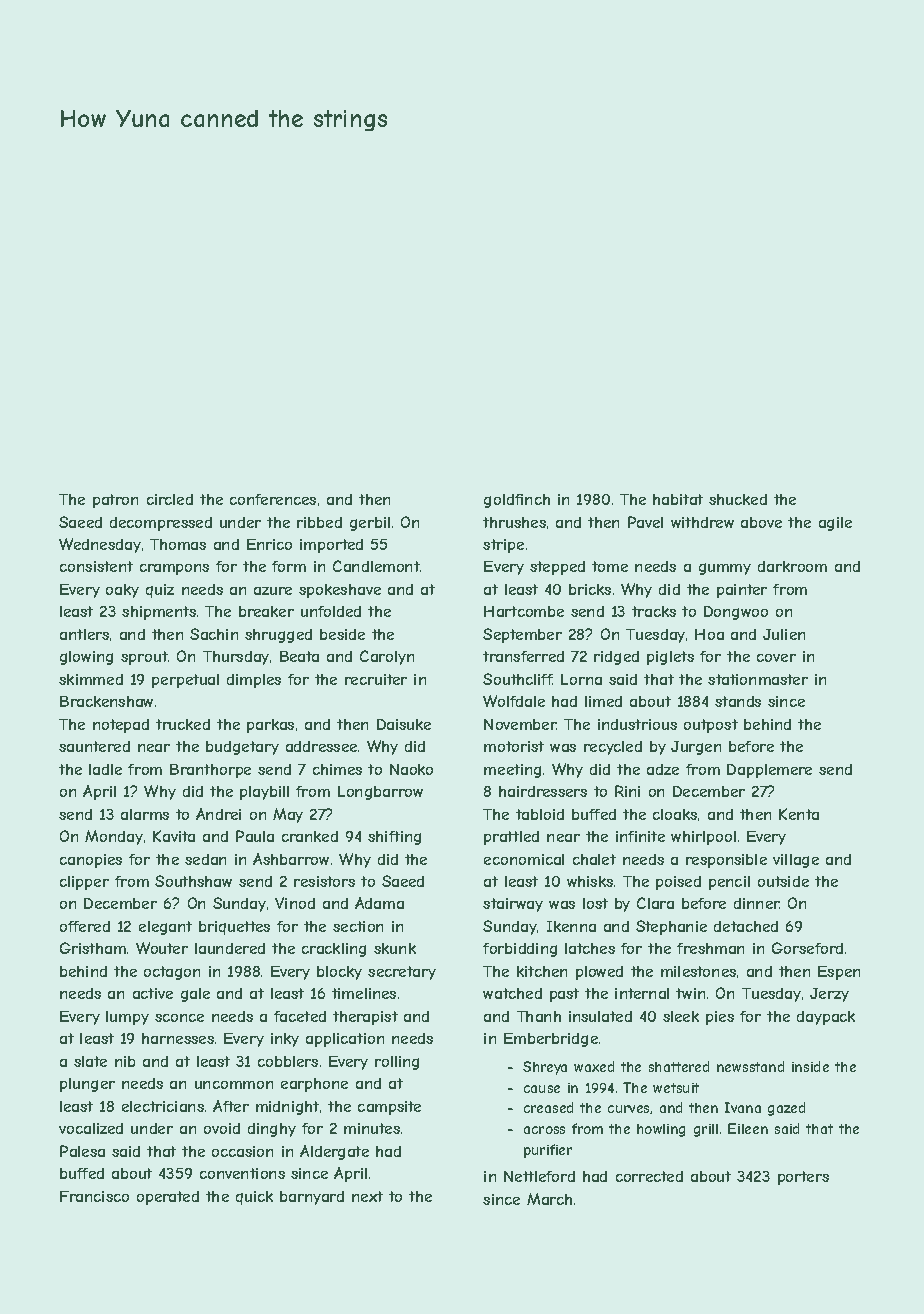  I want to click on patron, so click(115, 501).
